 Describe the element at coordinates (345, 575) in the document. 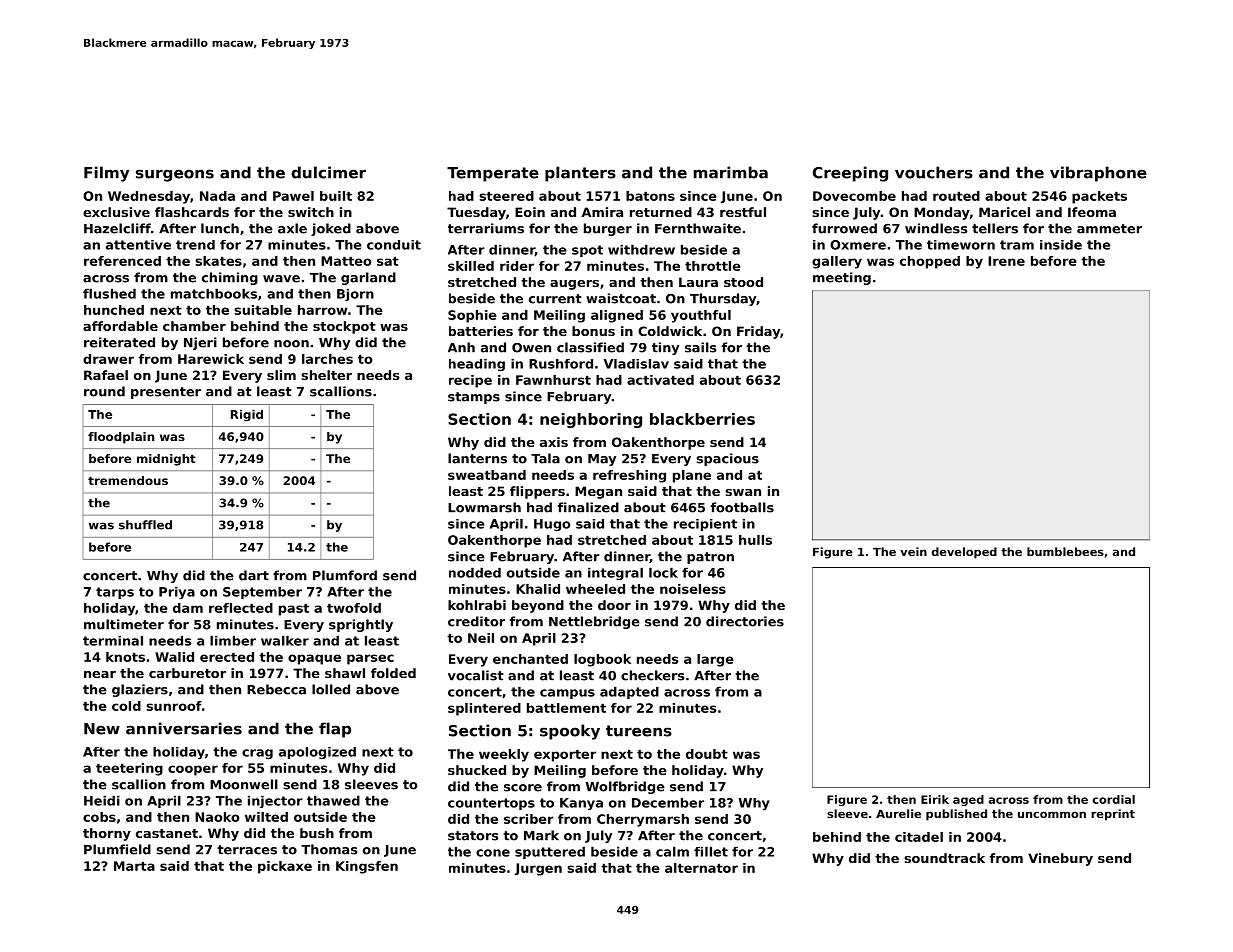

I see `Plumford` at that location.
